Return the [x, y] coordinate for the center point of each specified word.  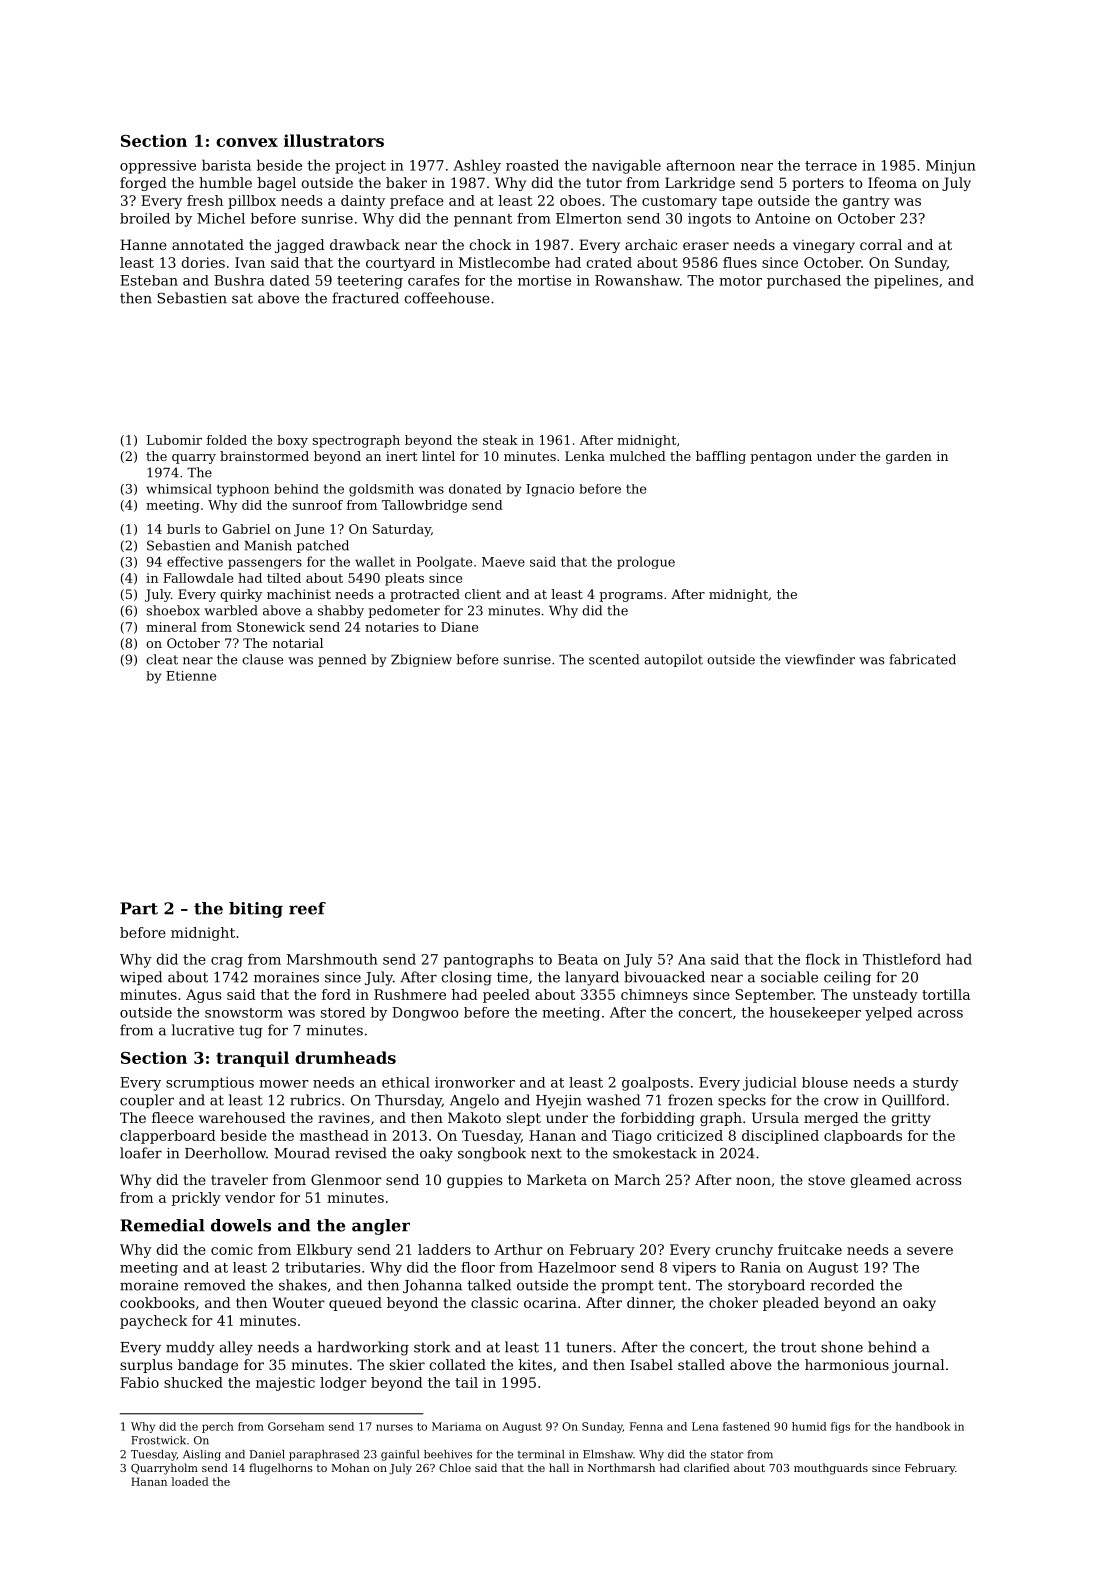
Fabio [139, 1382]
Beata [578, 959]
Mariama [456, 1426]
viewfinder [820, 659]
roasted [532, 165]
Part [139, 908]
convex [247, 142]
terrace [831, 166]
